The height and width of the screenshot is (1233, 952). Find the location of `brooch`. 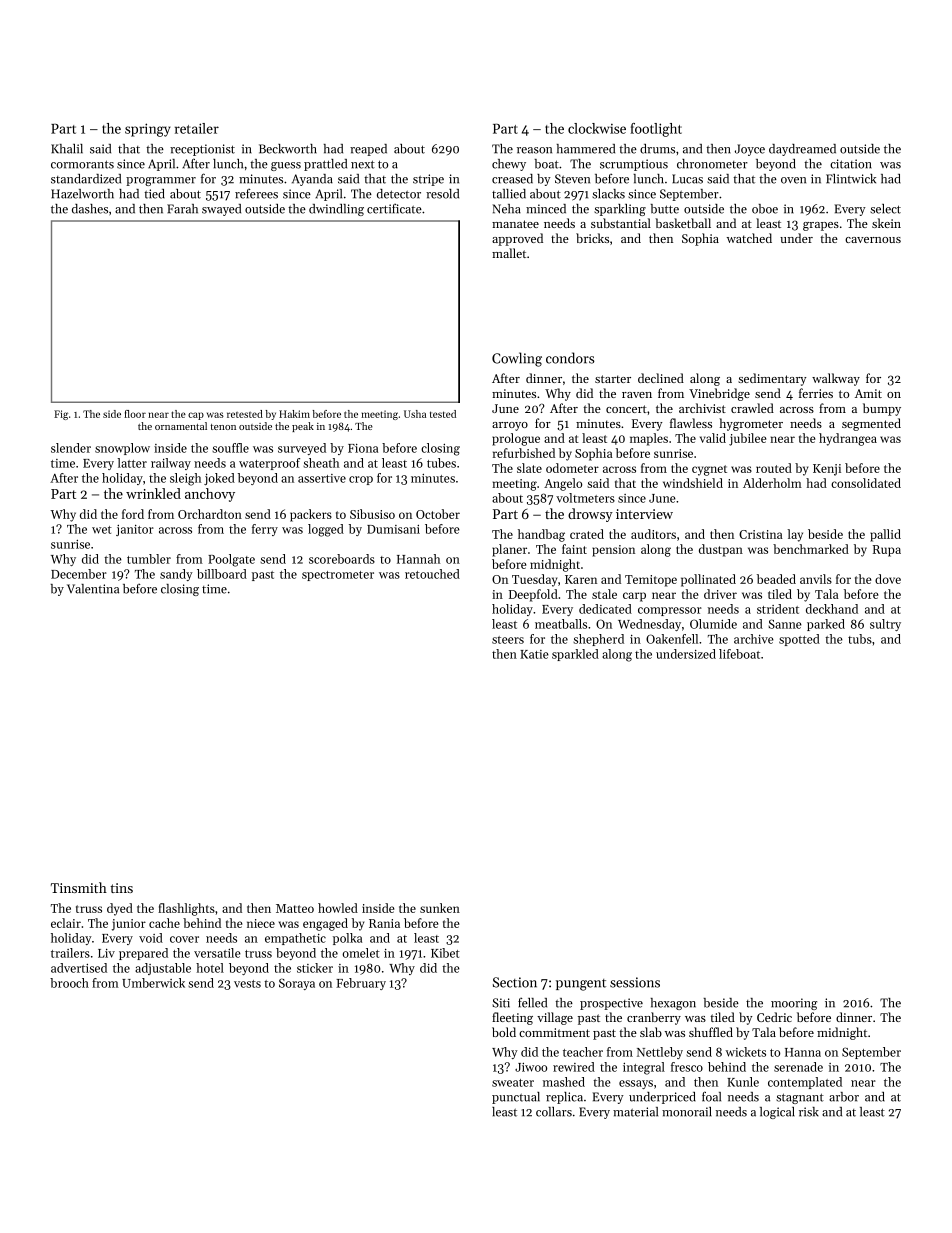

brooch is located at coordinates (69, 983).
